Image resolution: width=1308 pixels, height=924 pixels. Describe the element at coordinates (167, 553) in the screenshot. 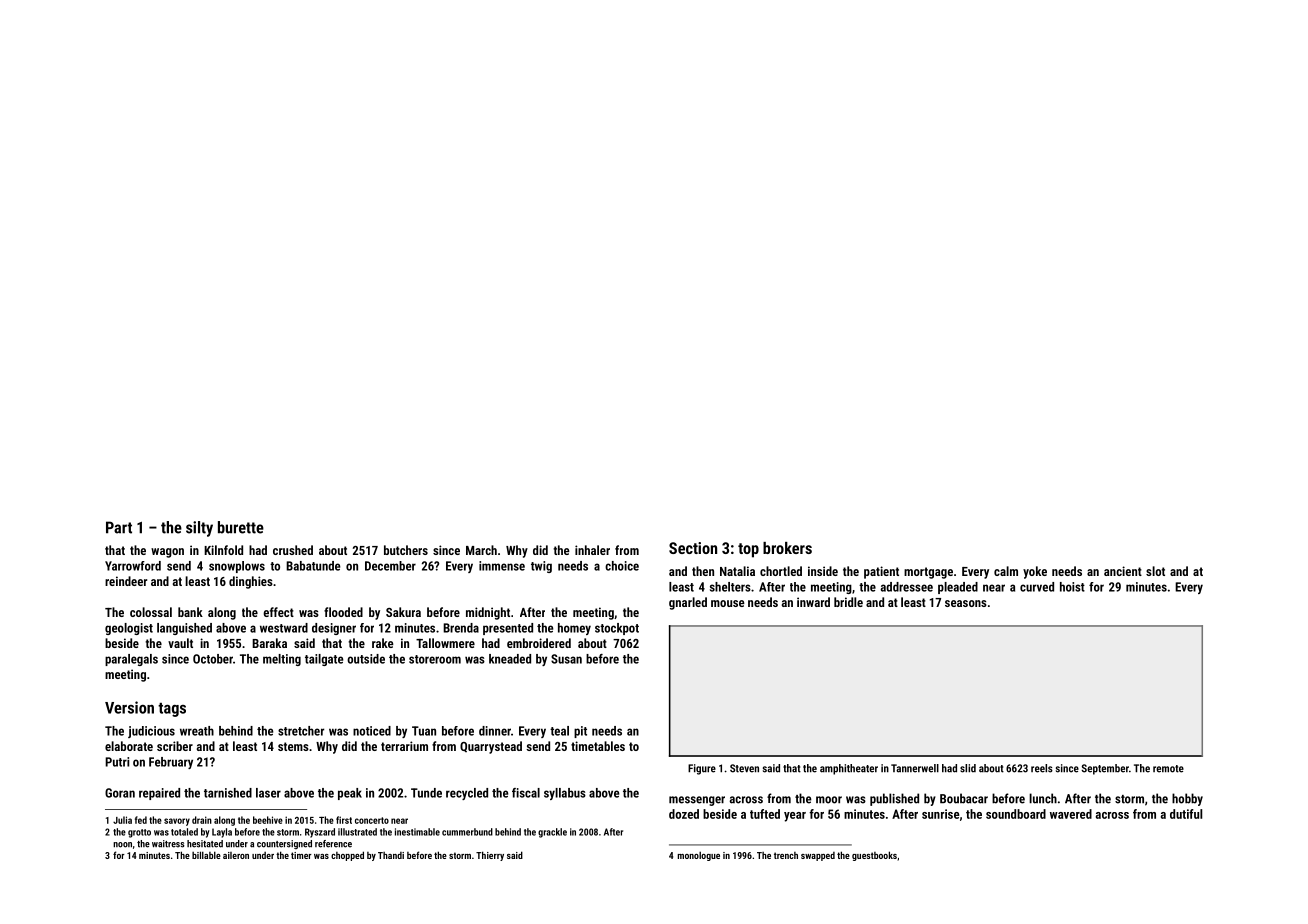

I see `wagon` at that location.
